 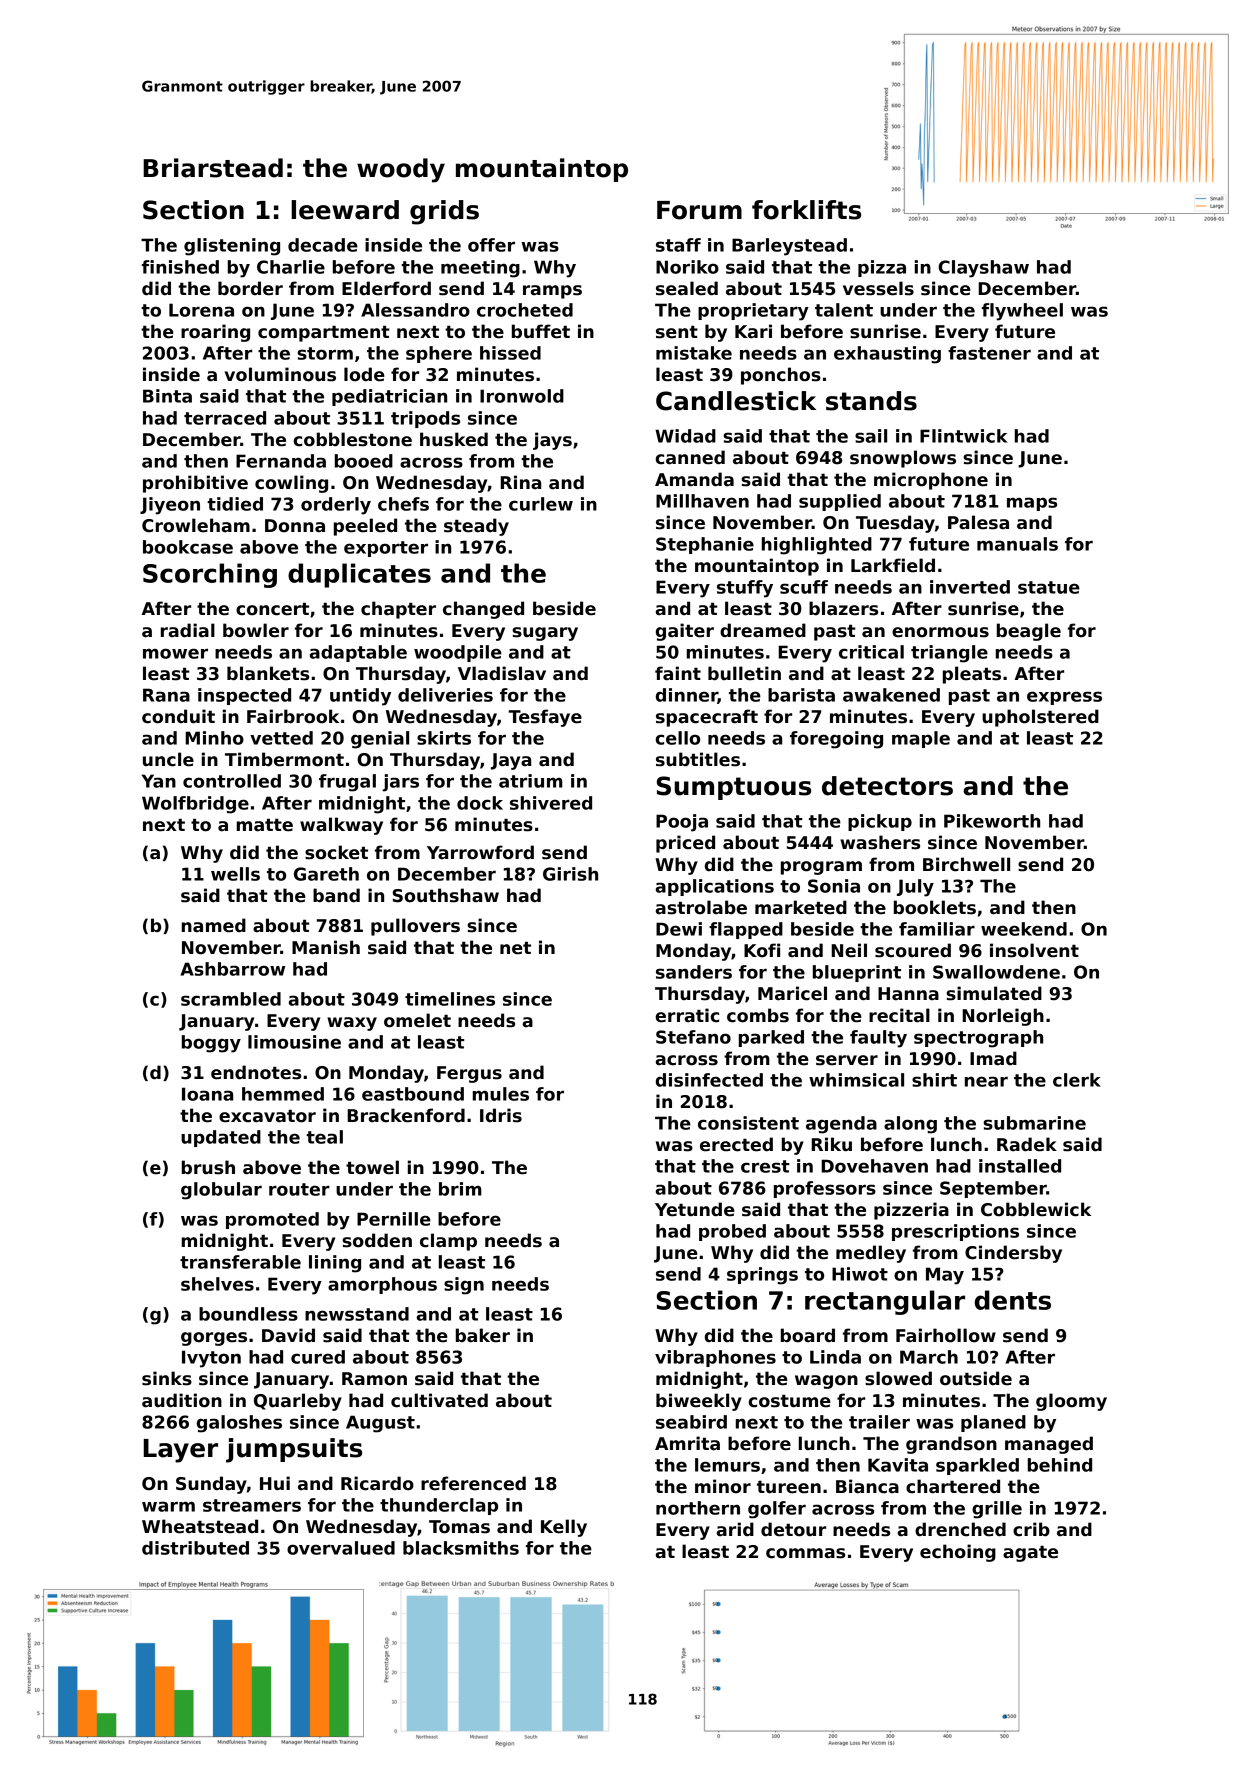 I want to click on forklifts, so click(x=806, y=210).
